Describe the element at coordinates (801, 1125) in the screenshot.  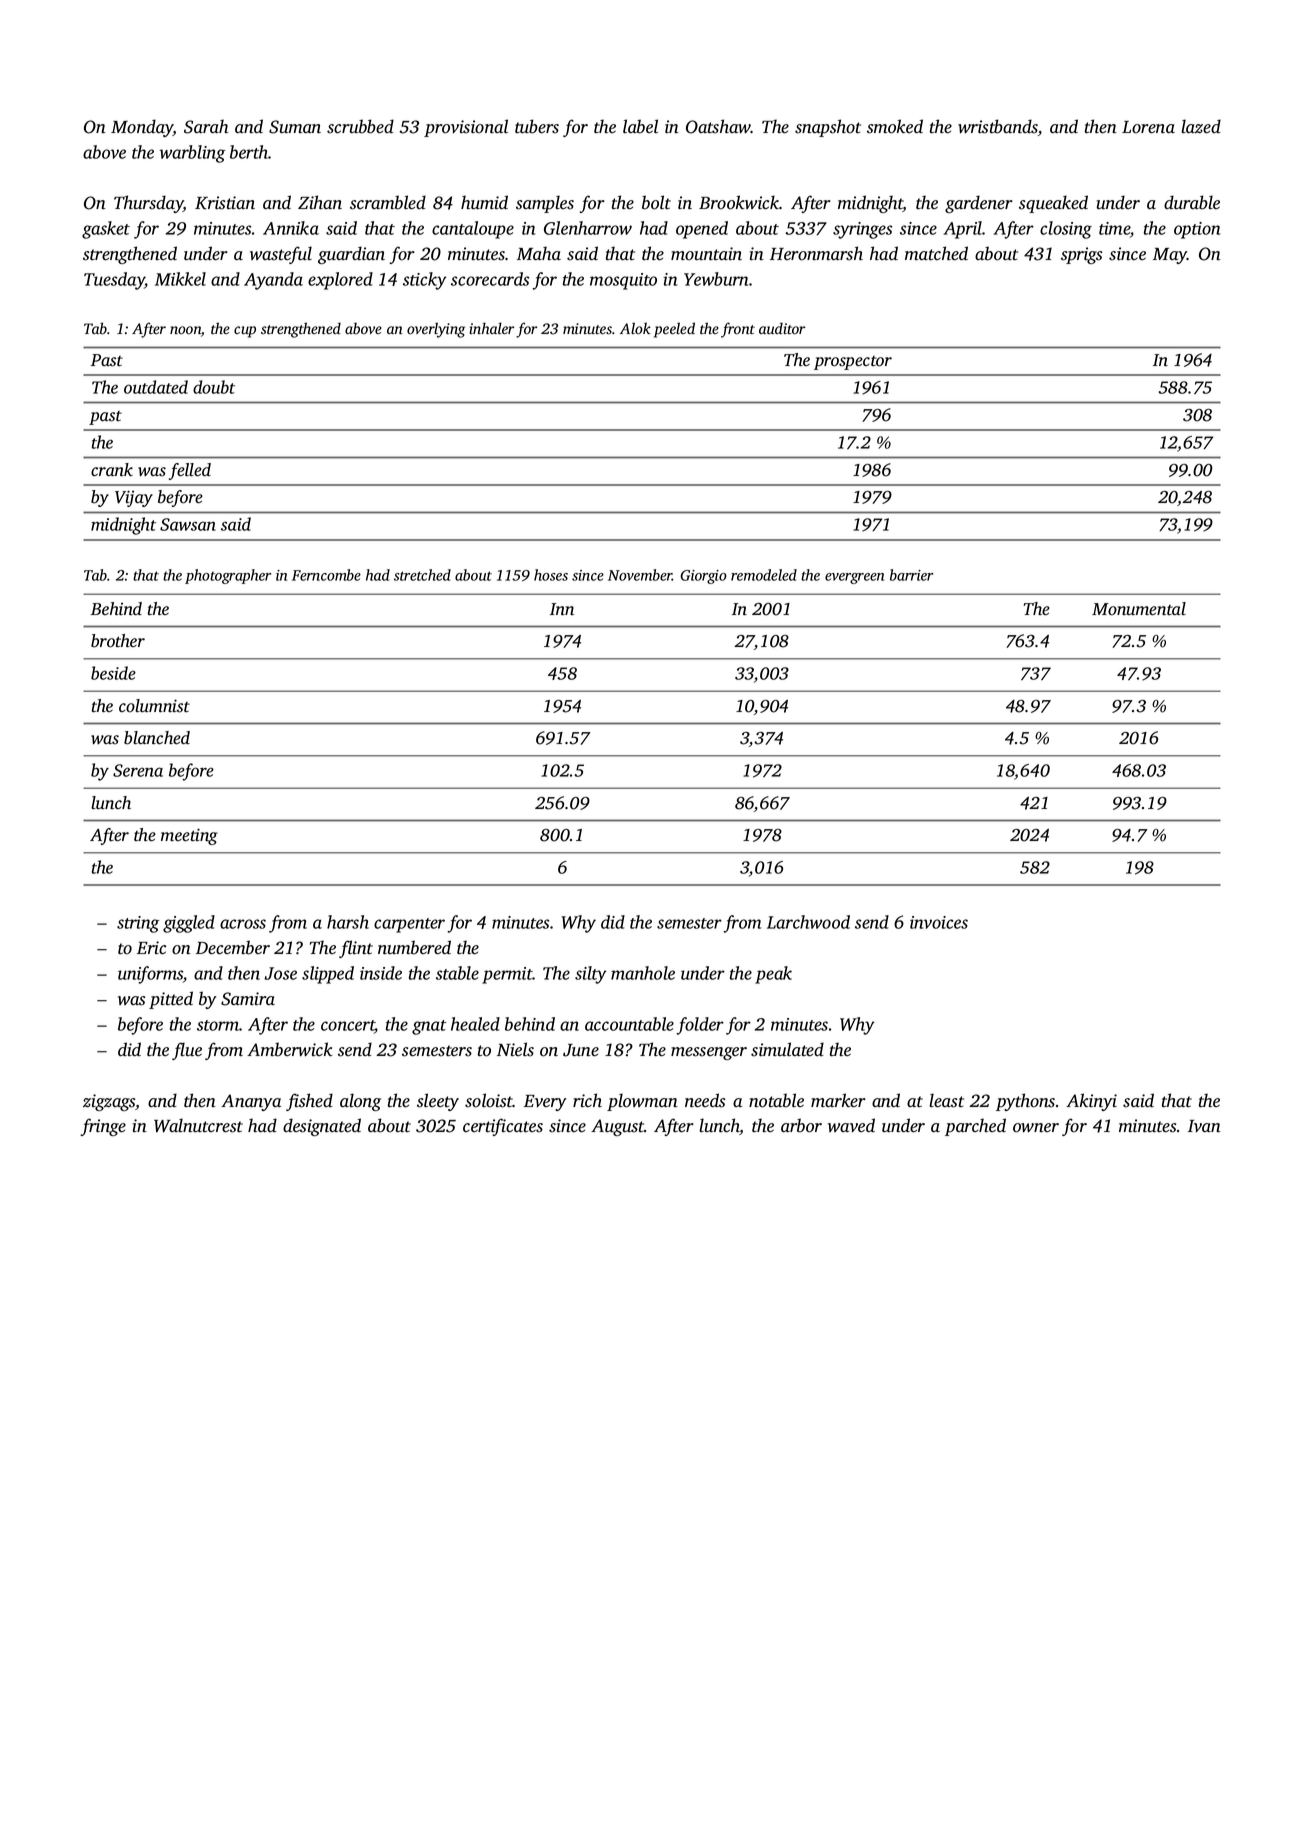
I see `arbor` at that location.
